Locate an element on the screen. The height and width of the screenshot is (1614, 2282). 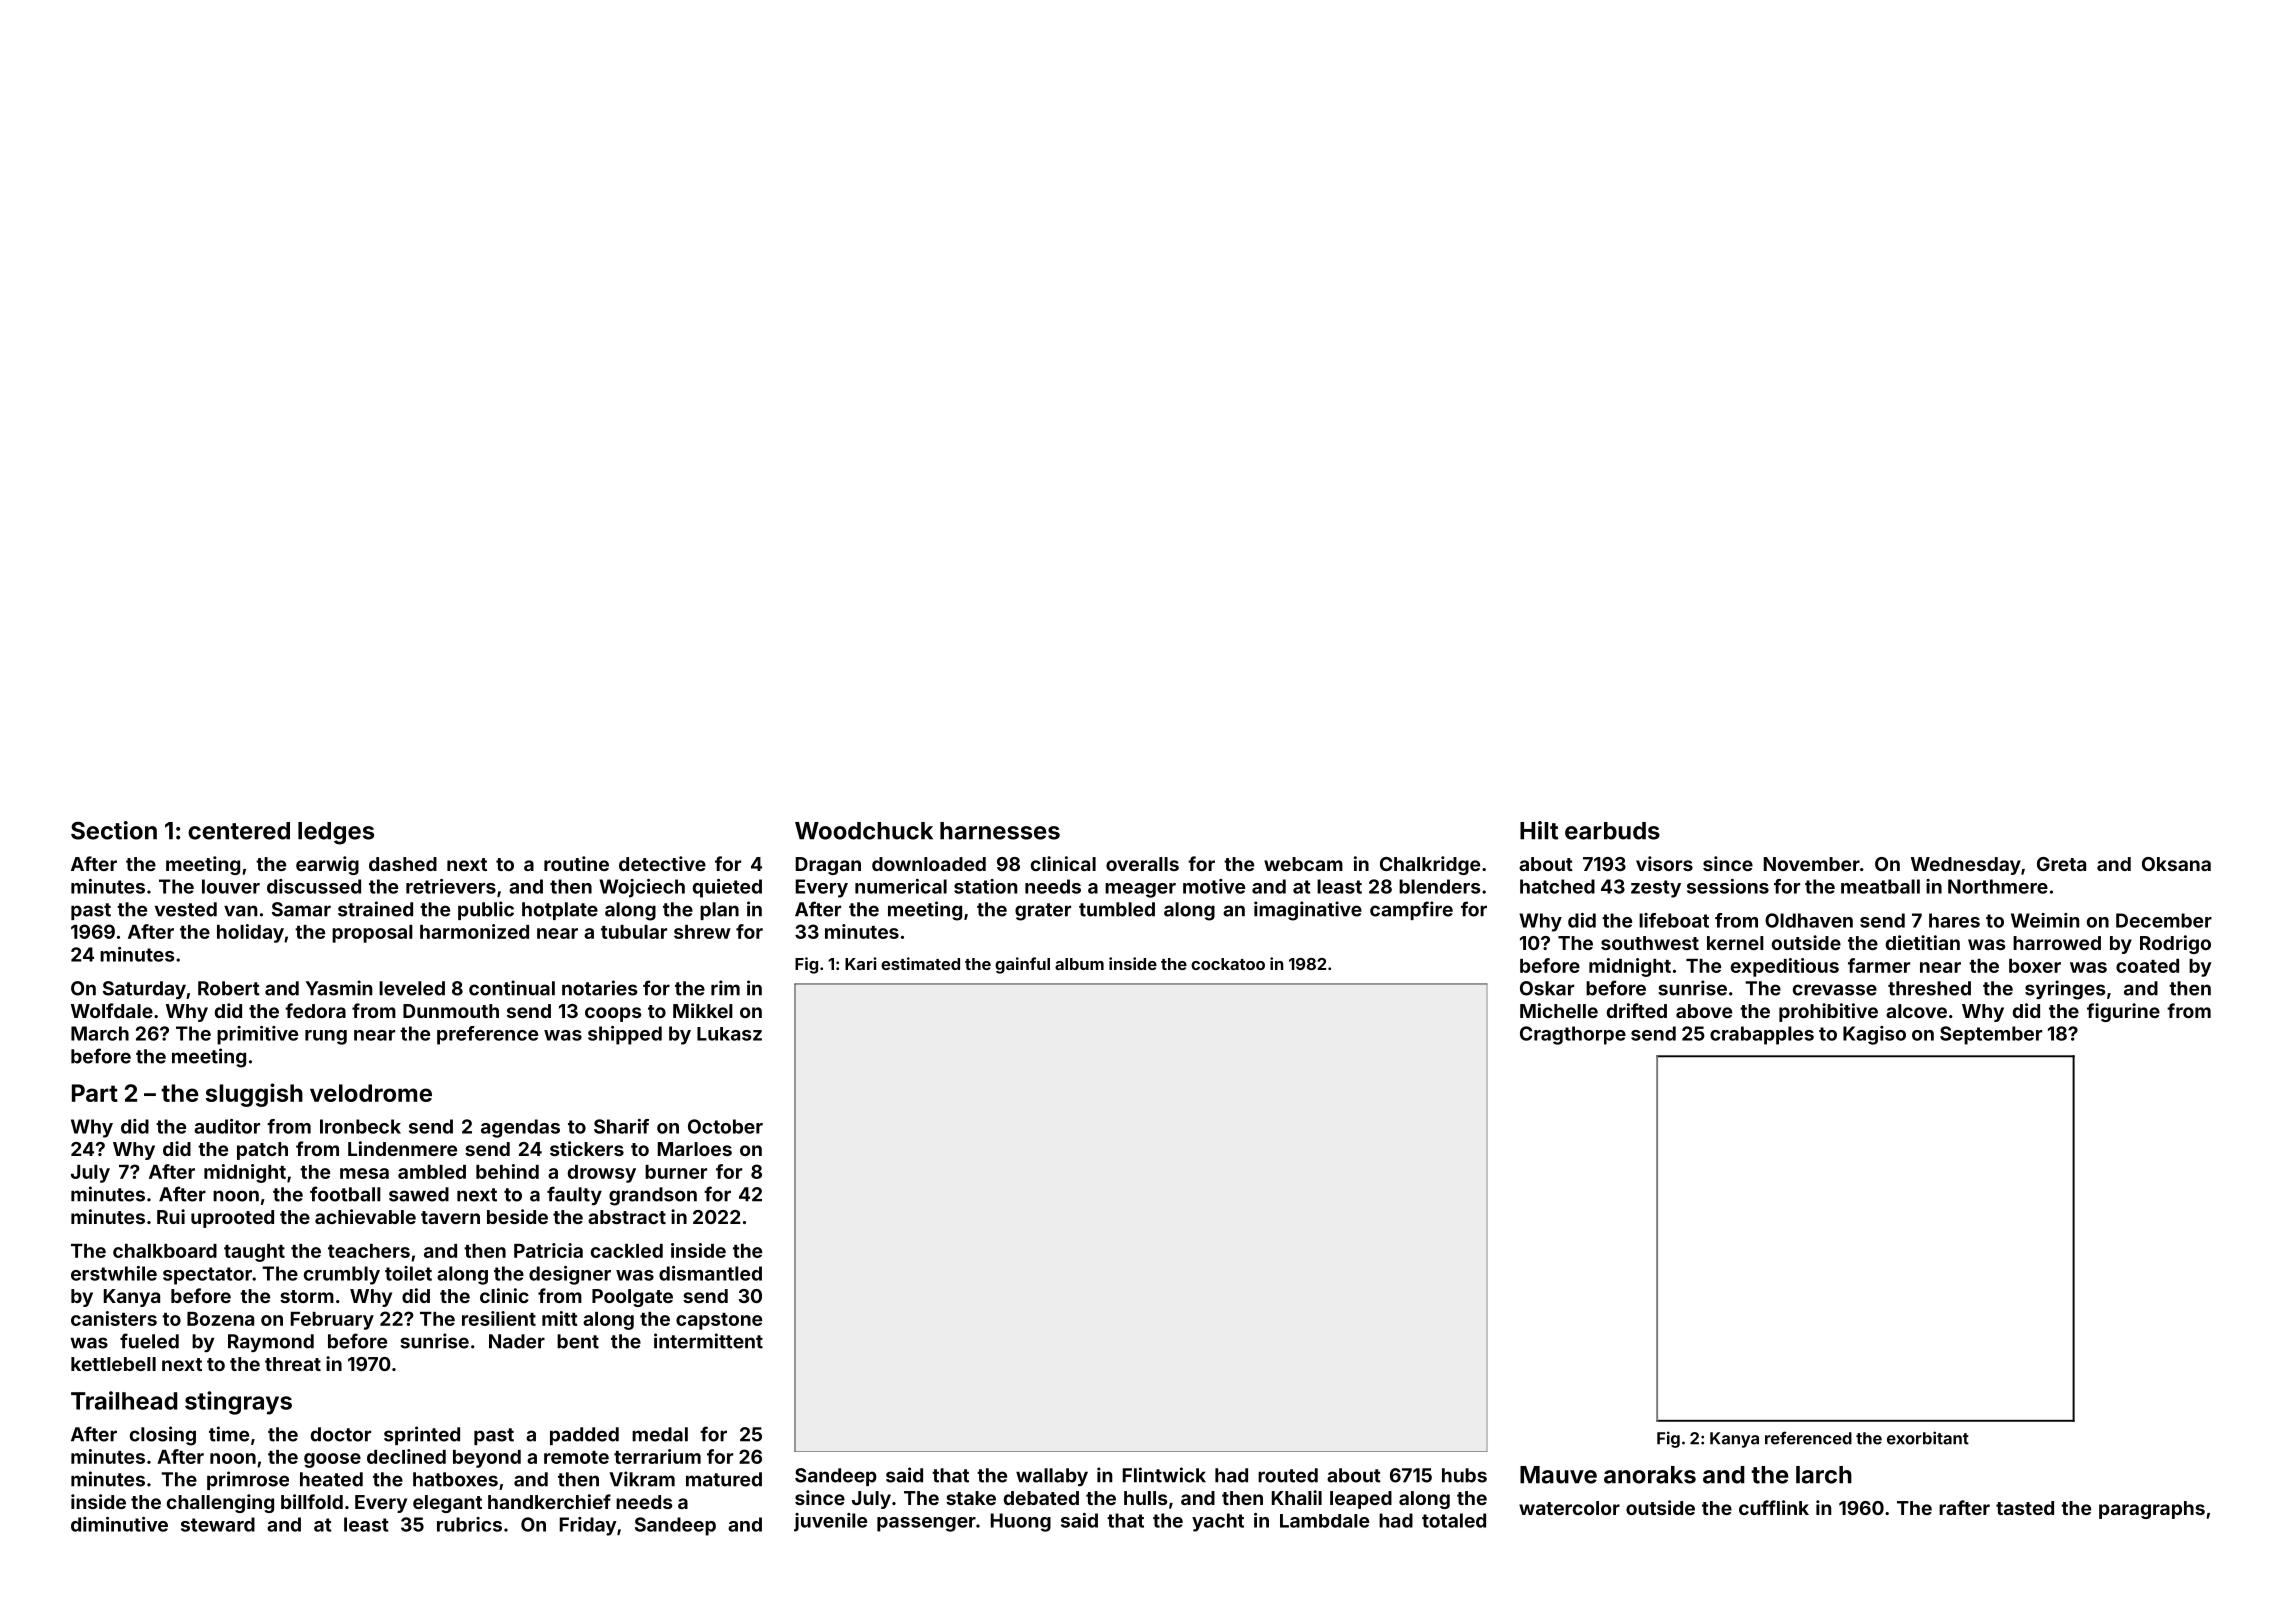
canisters is located at coordinates (114, 1318).
